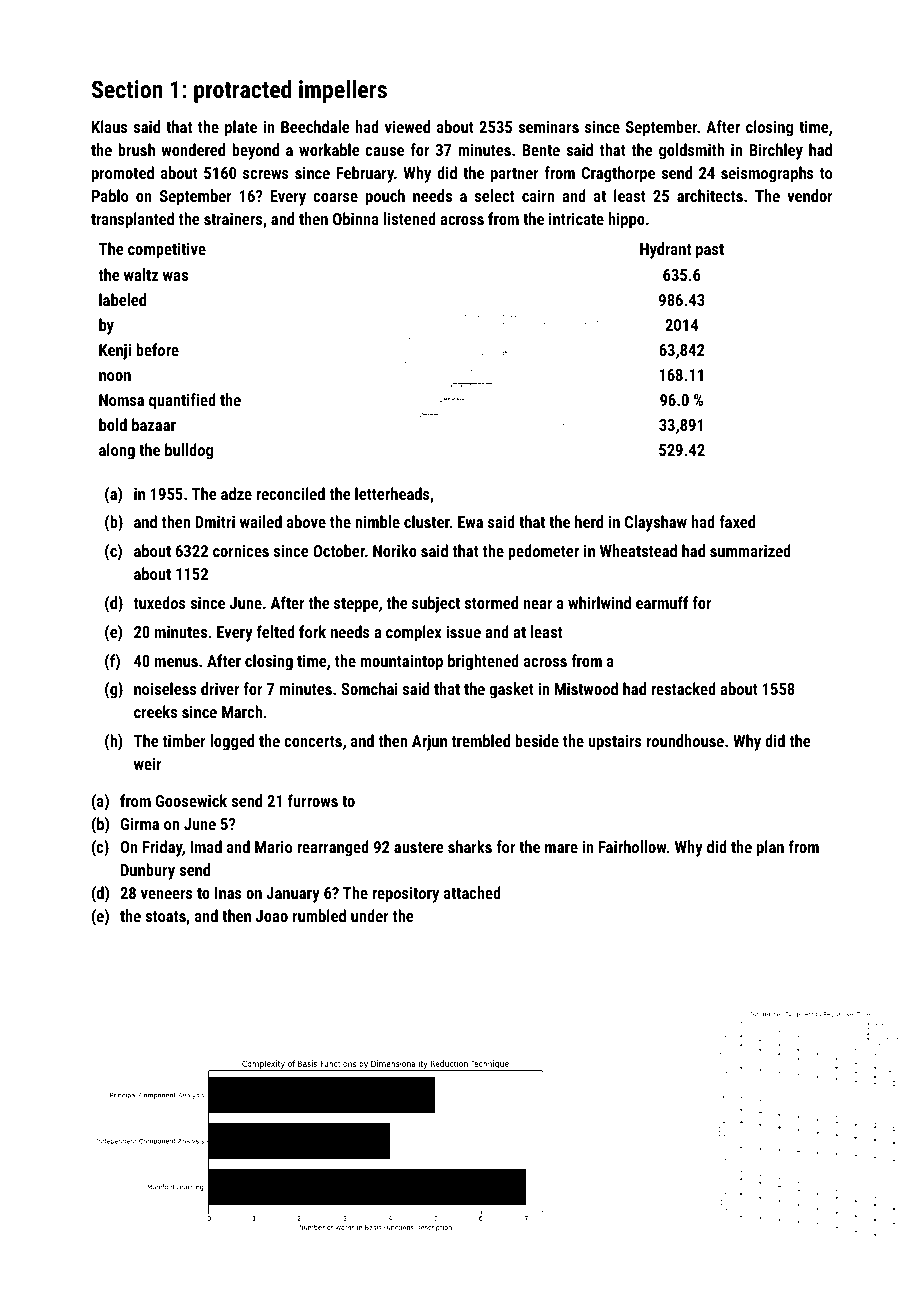  I want to click on Birchley, so click(776, 151).
